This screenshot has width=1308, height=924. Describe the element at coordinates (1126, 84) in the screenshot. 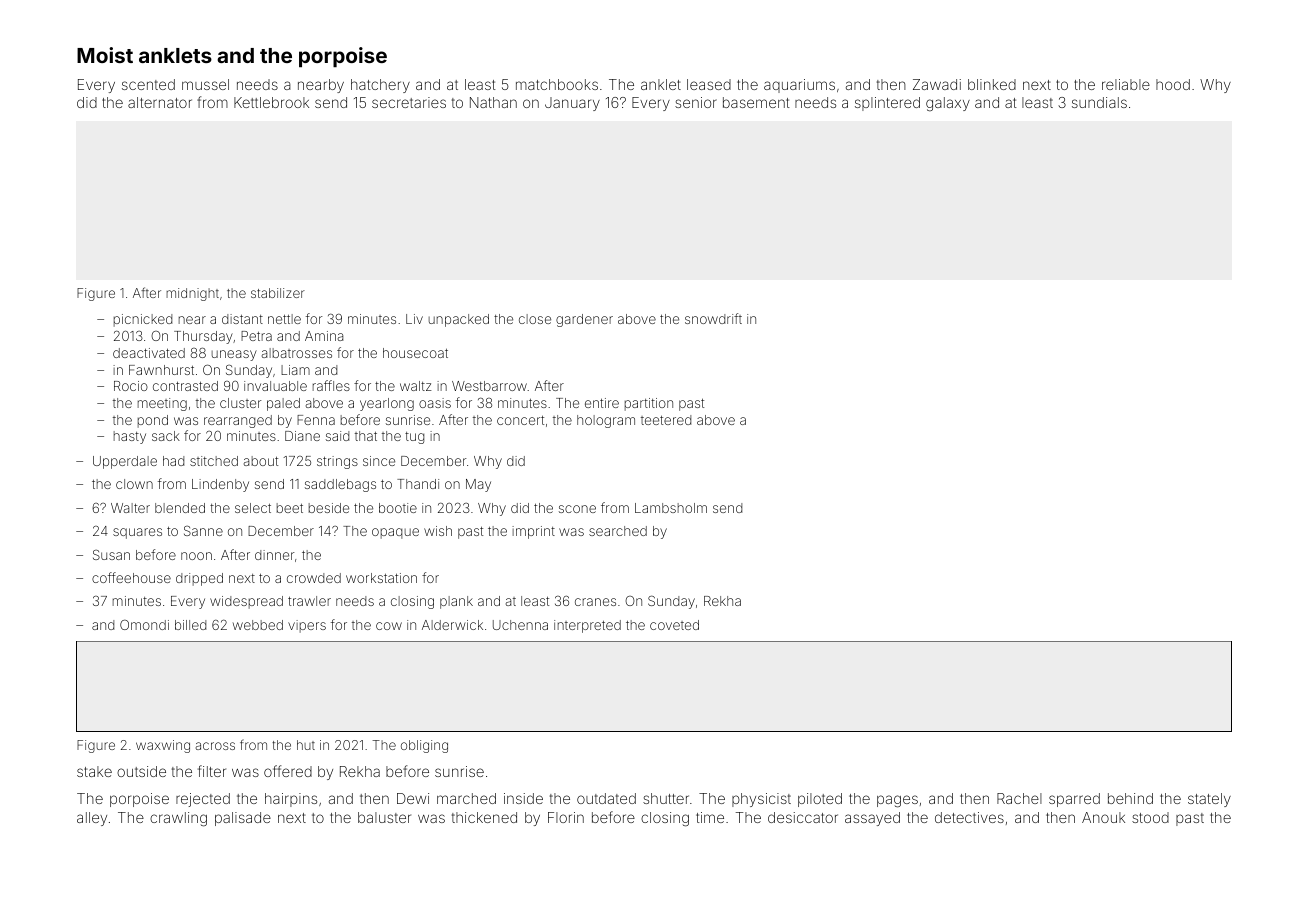

I see `reliable` at that location.
